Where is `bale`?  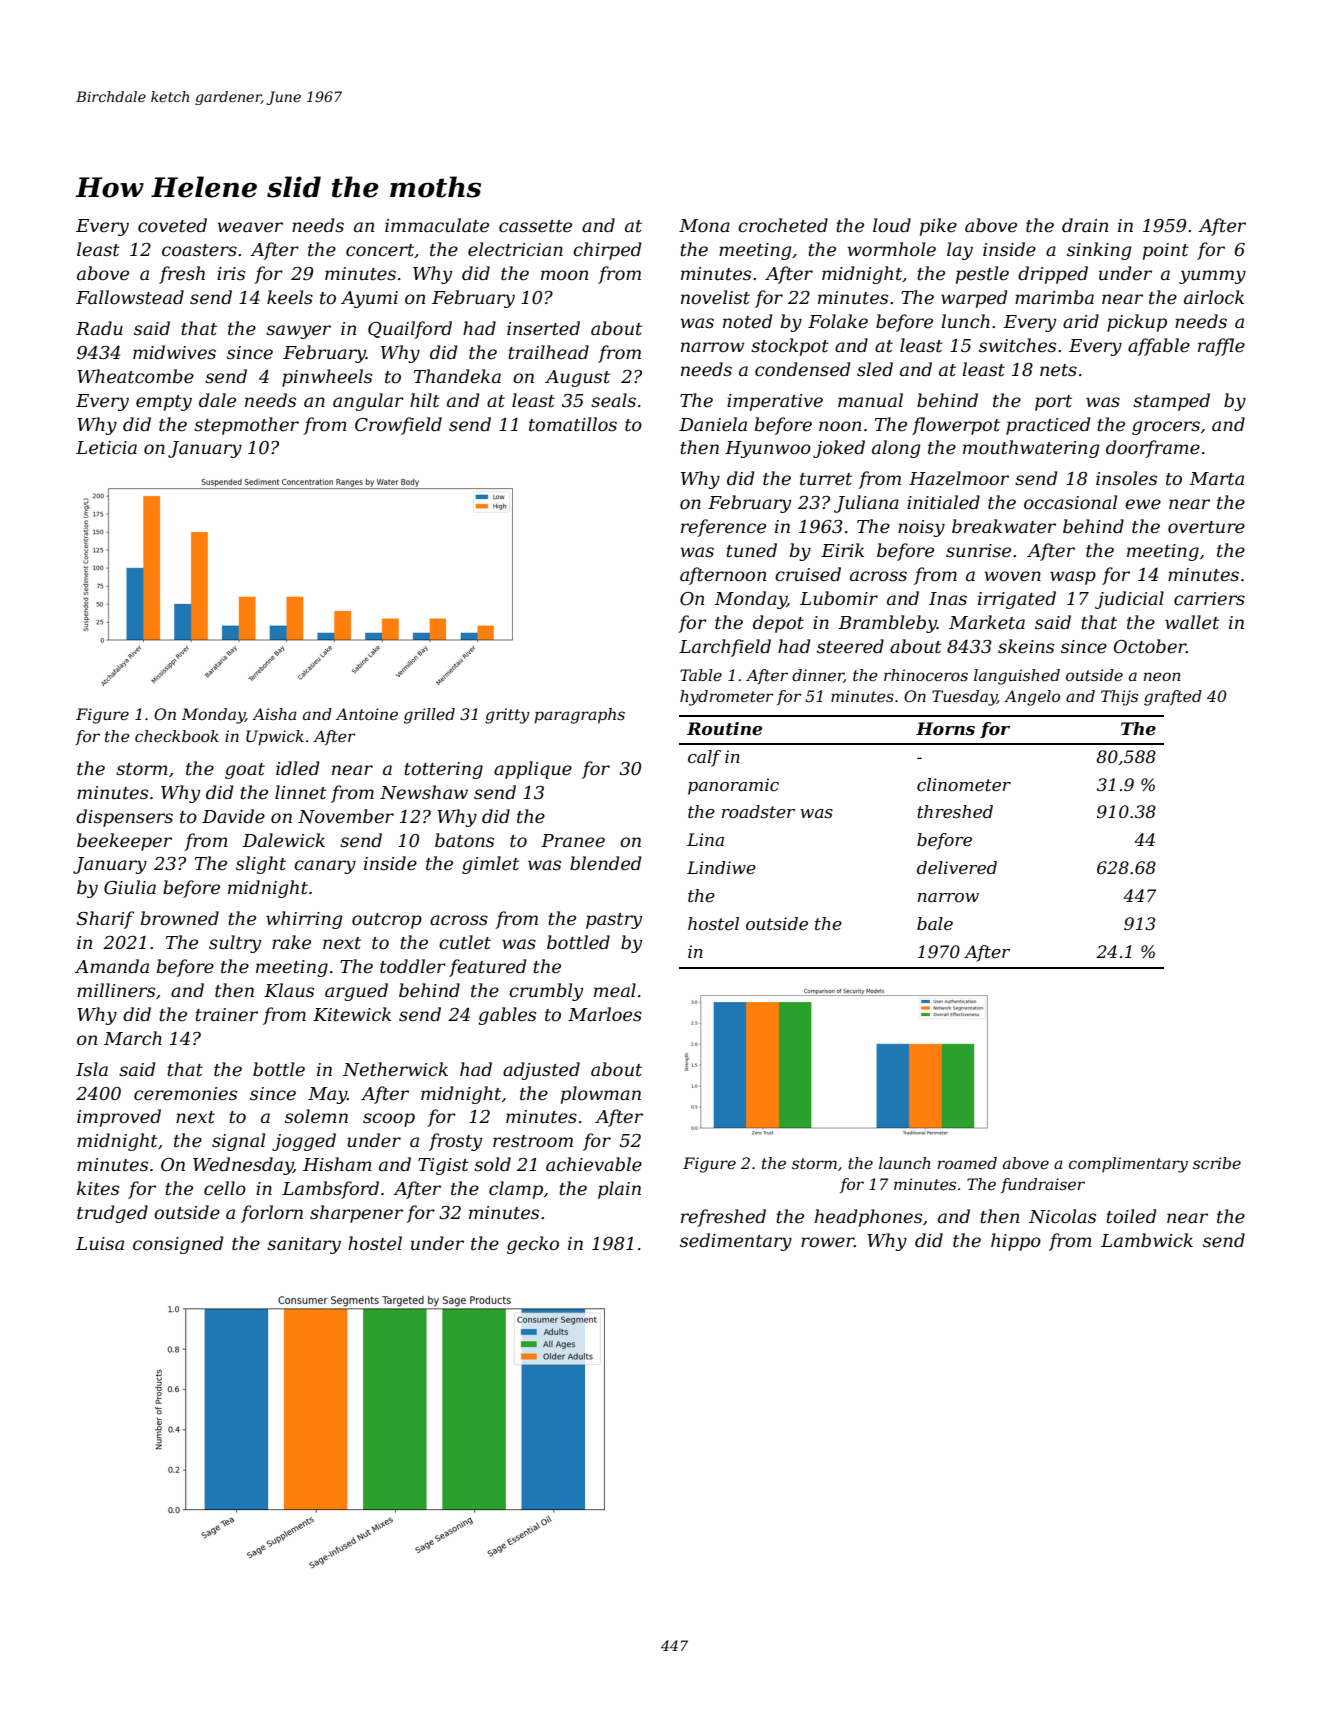 bale is located at coordinates (935, 923).
